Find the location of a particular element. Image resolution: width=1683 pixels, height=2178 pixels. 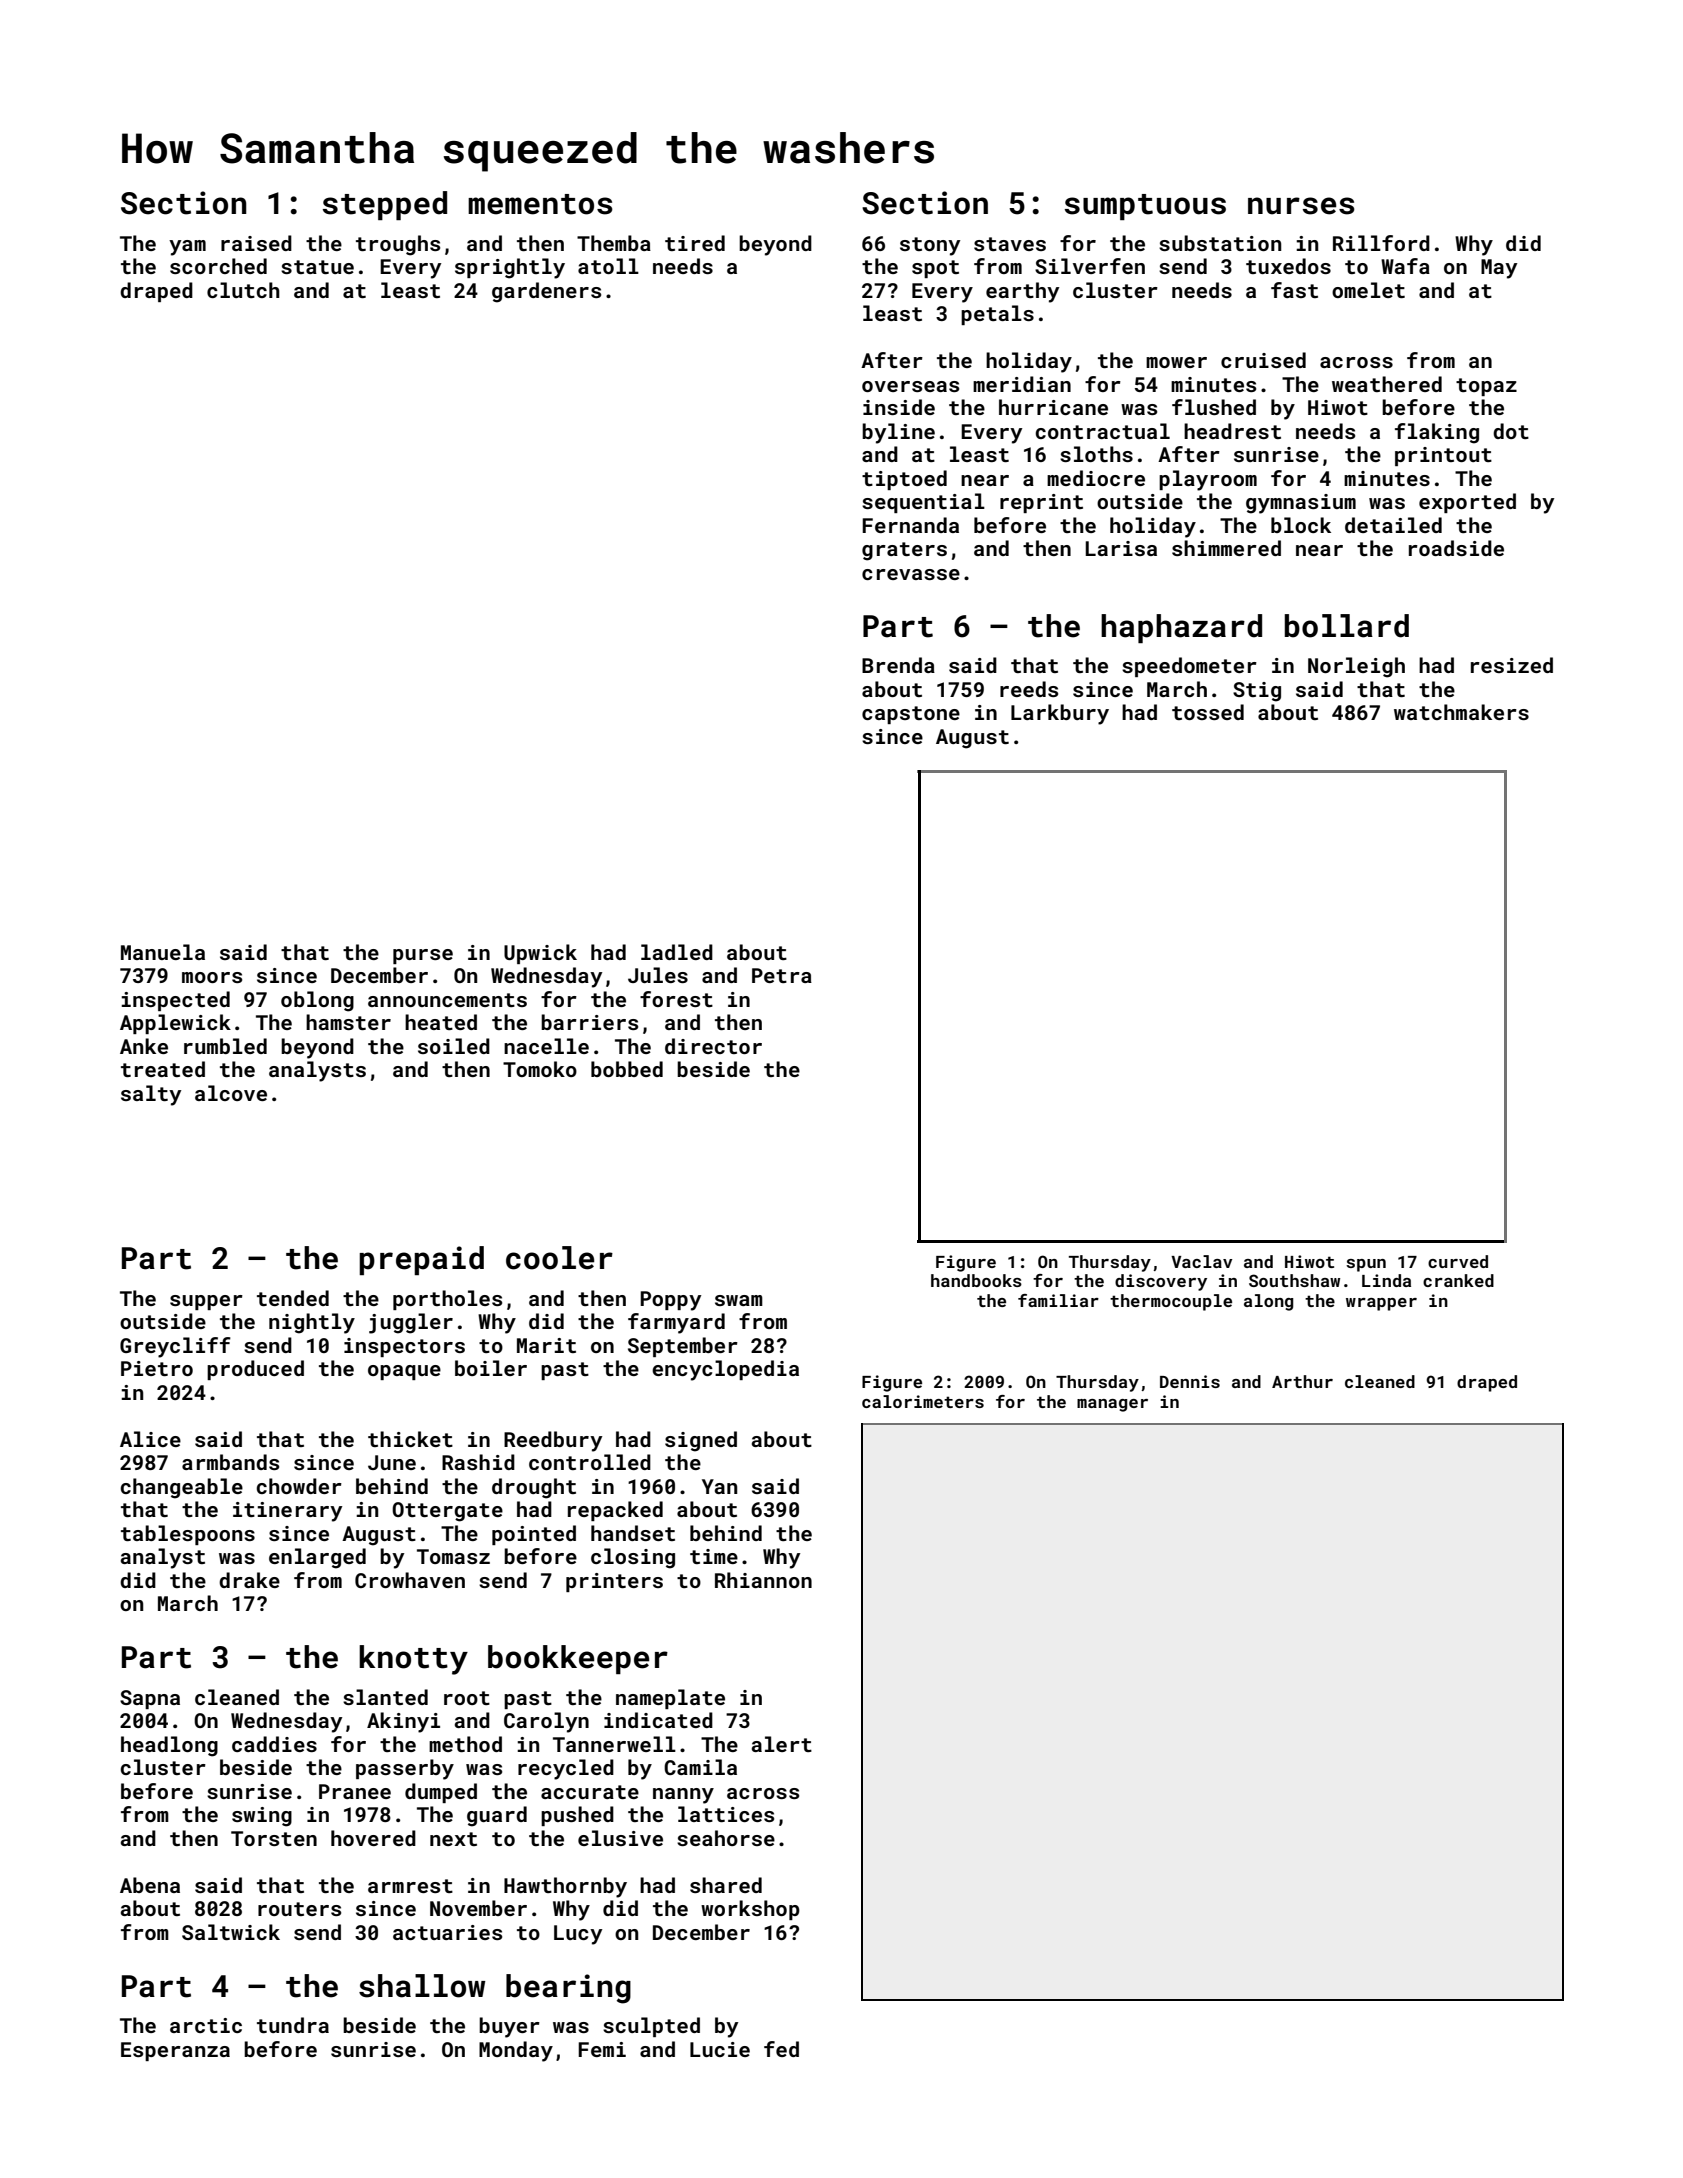

Upwick is located at coordinates (540, 954).
